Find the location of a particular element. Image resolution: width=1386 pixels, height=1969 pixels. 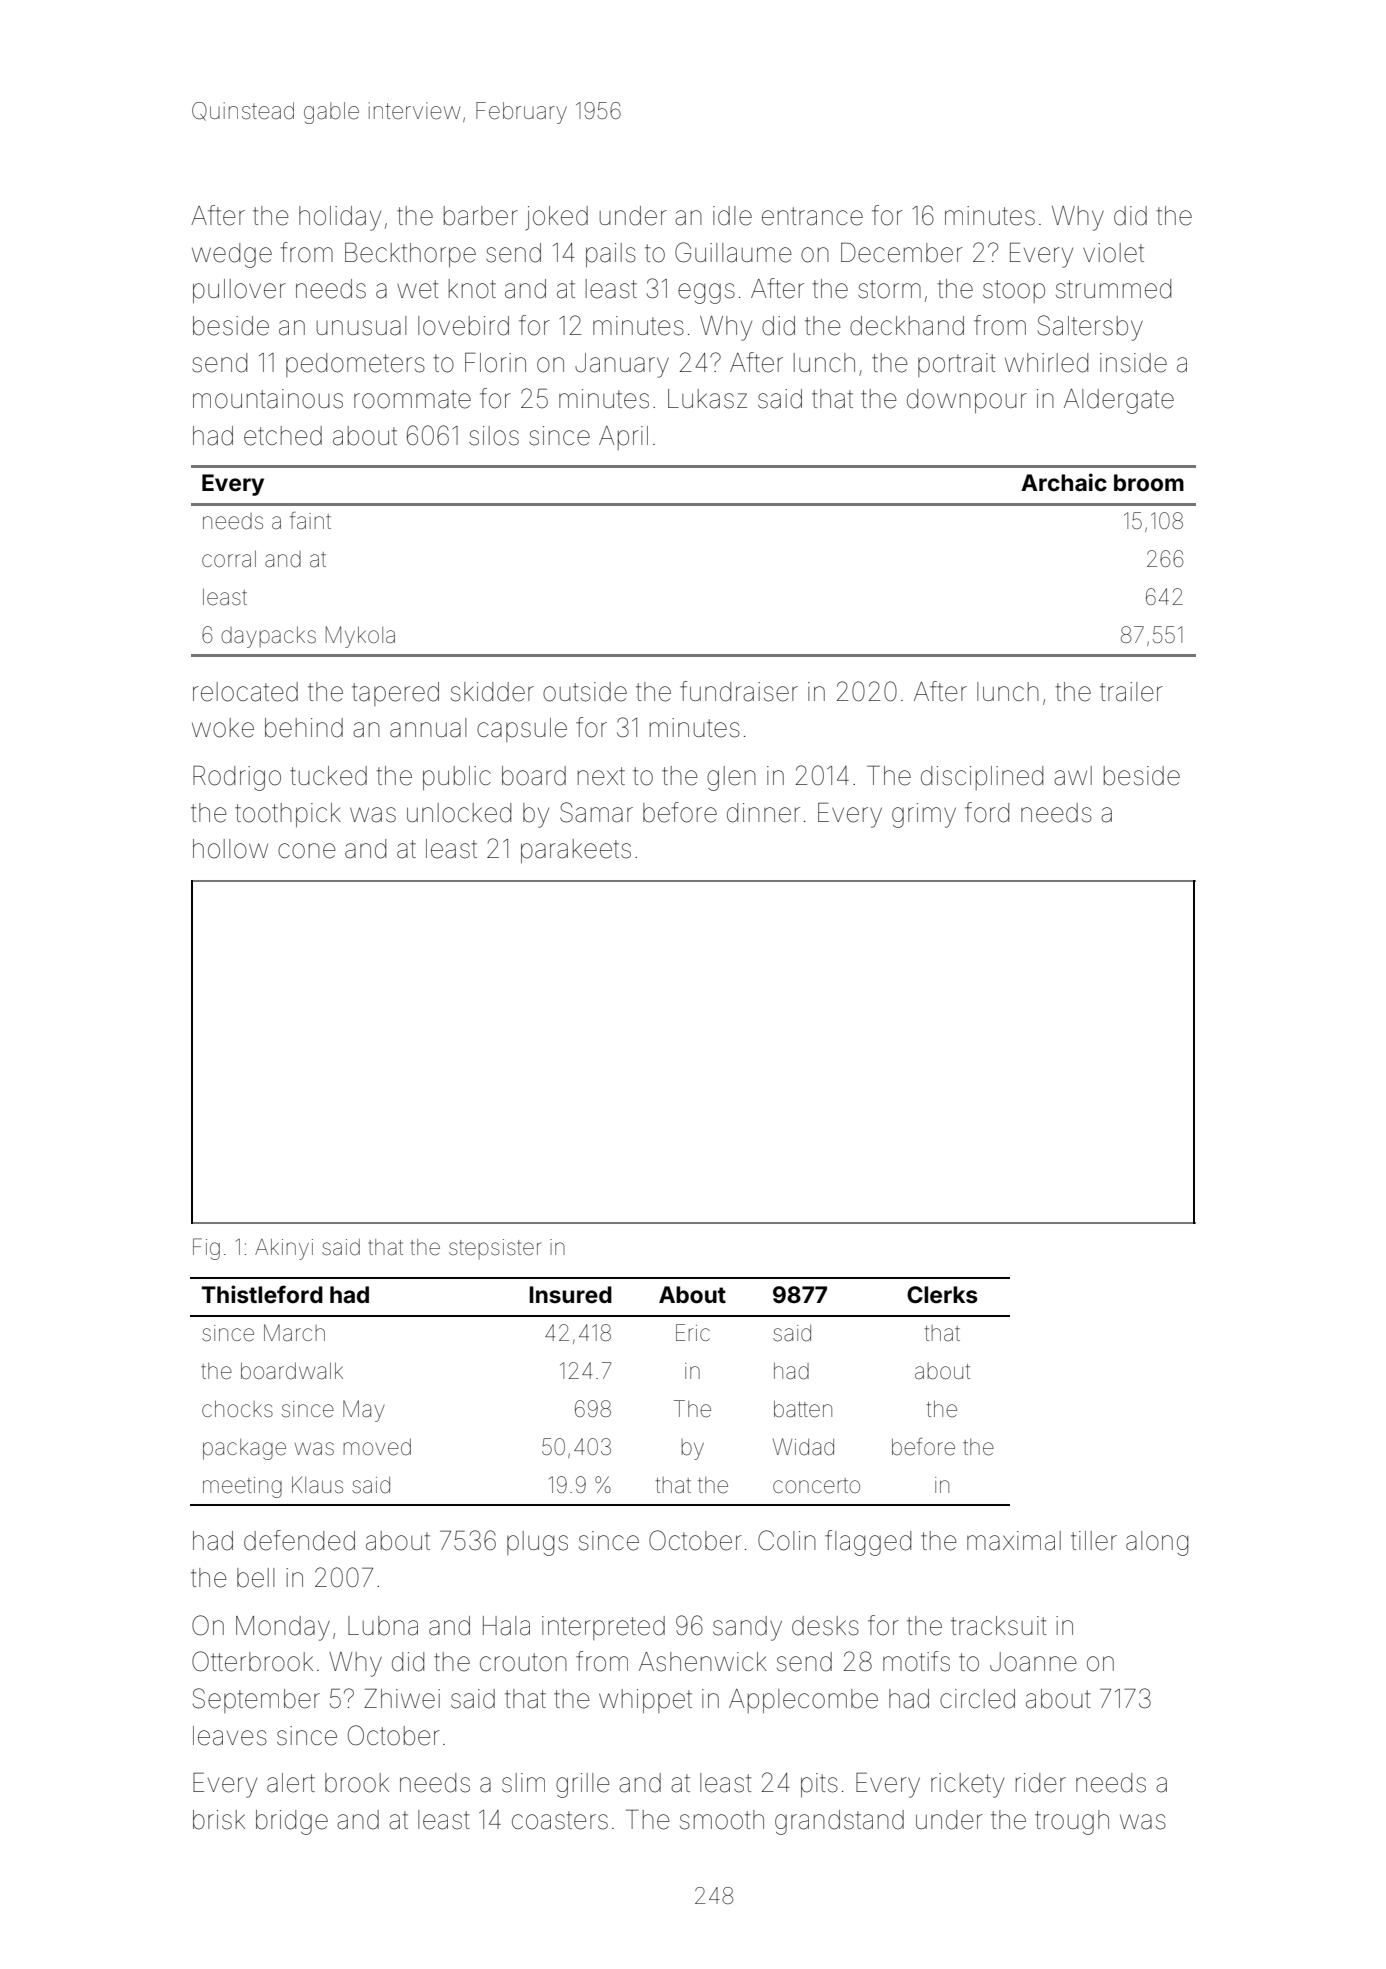

violet is located at coordinates (1113, 253).
